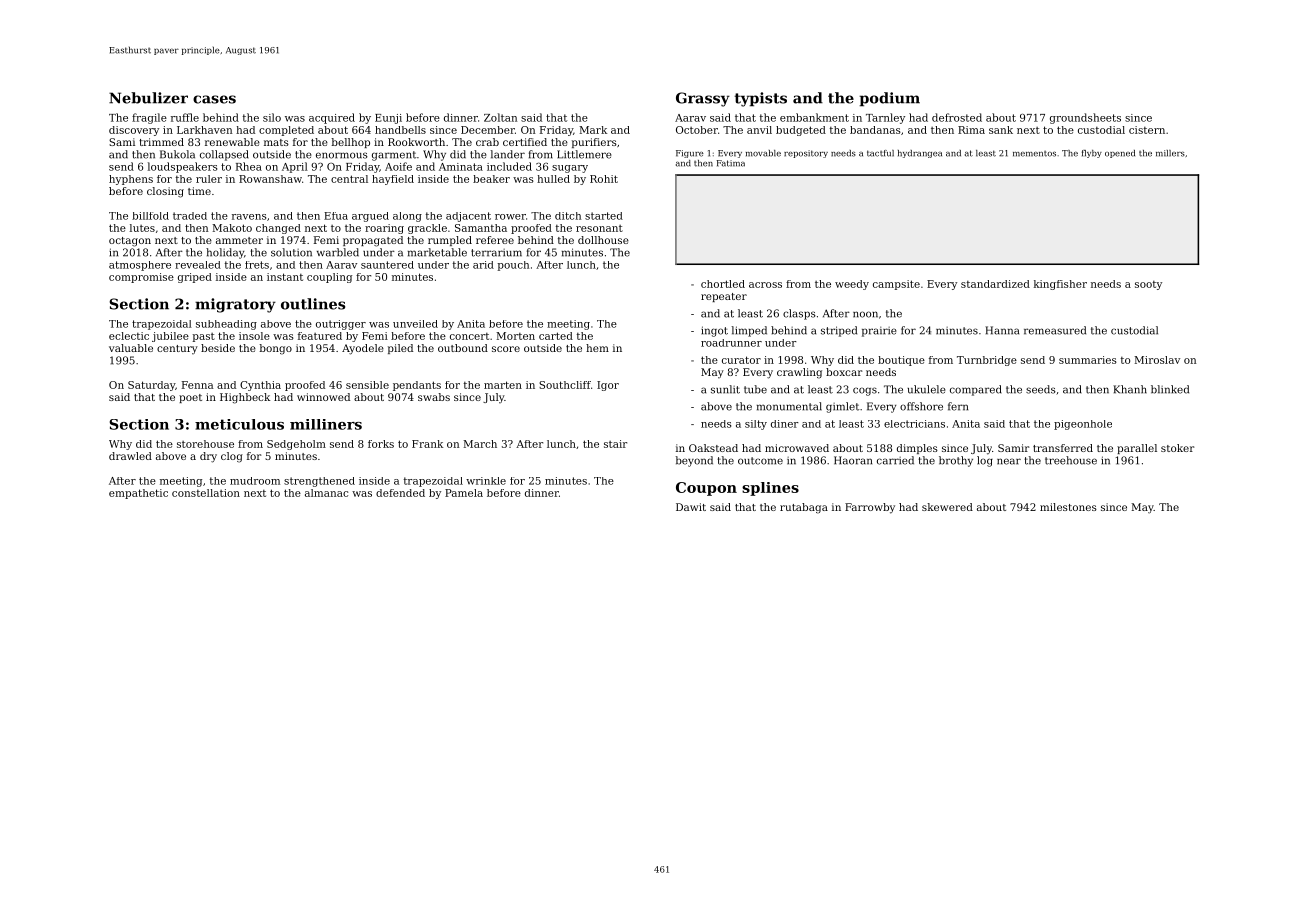  I want to click on podium, so click(889, 99).
